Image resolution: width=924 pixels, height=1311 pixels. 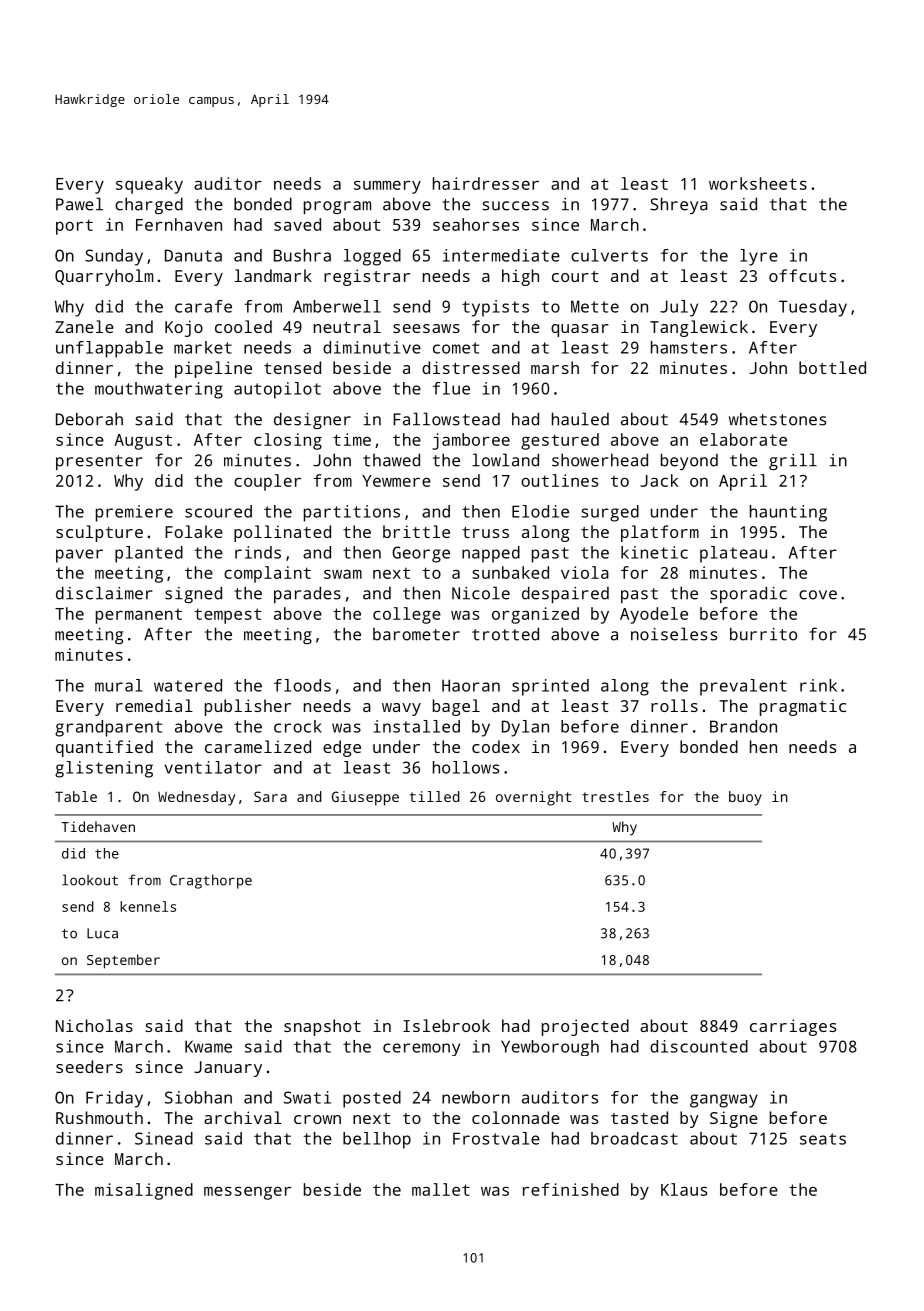 What do you see at coordinates (555, 367) in the screenshot?
I see `marsh` at bounding box center [555, 367].
